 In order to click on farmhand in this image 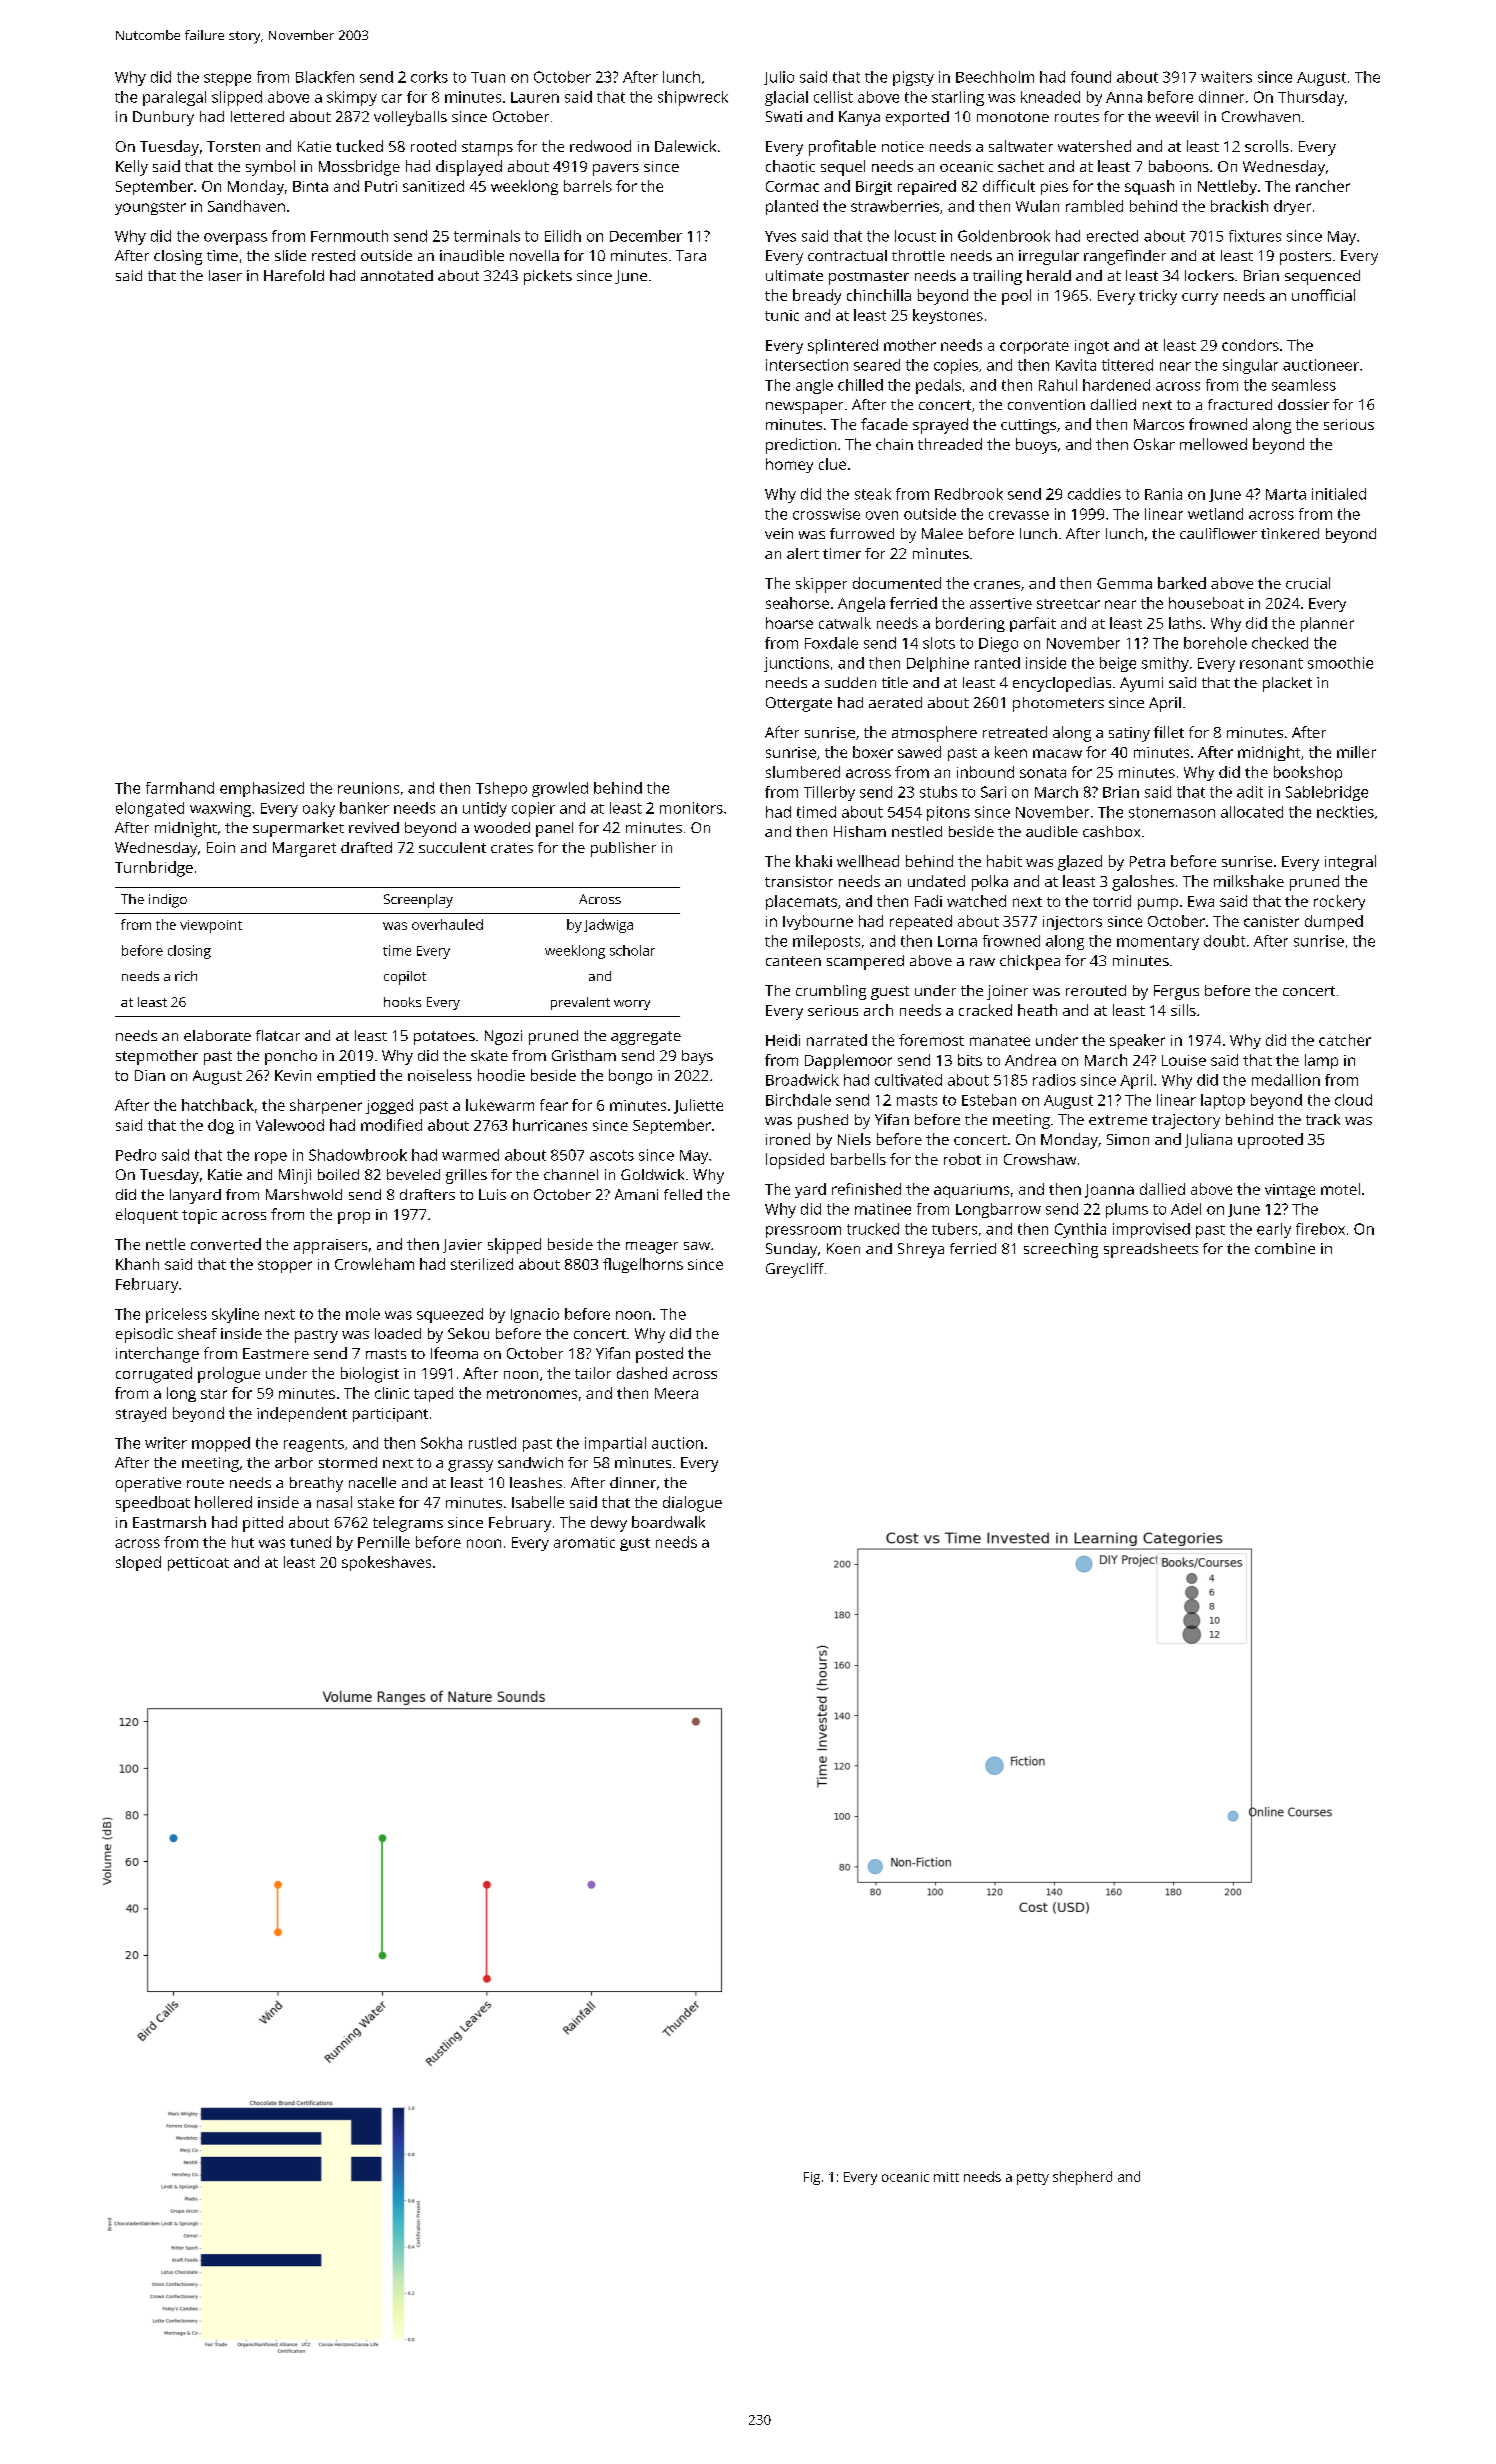, I will do `click(180, 788)`.
